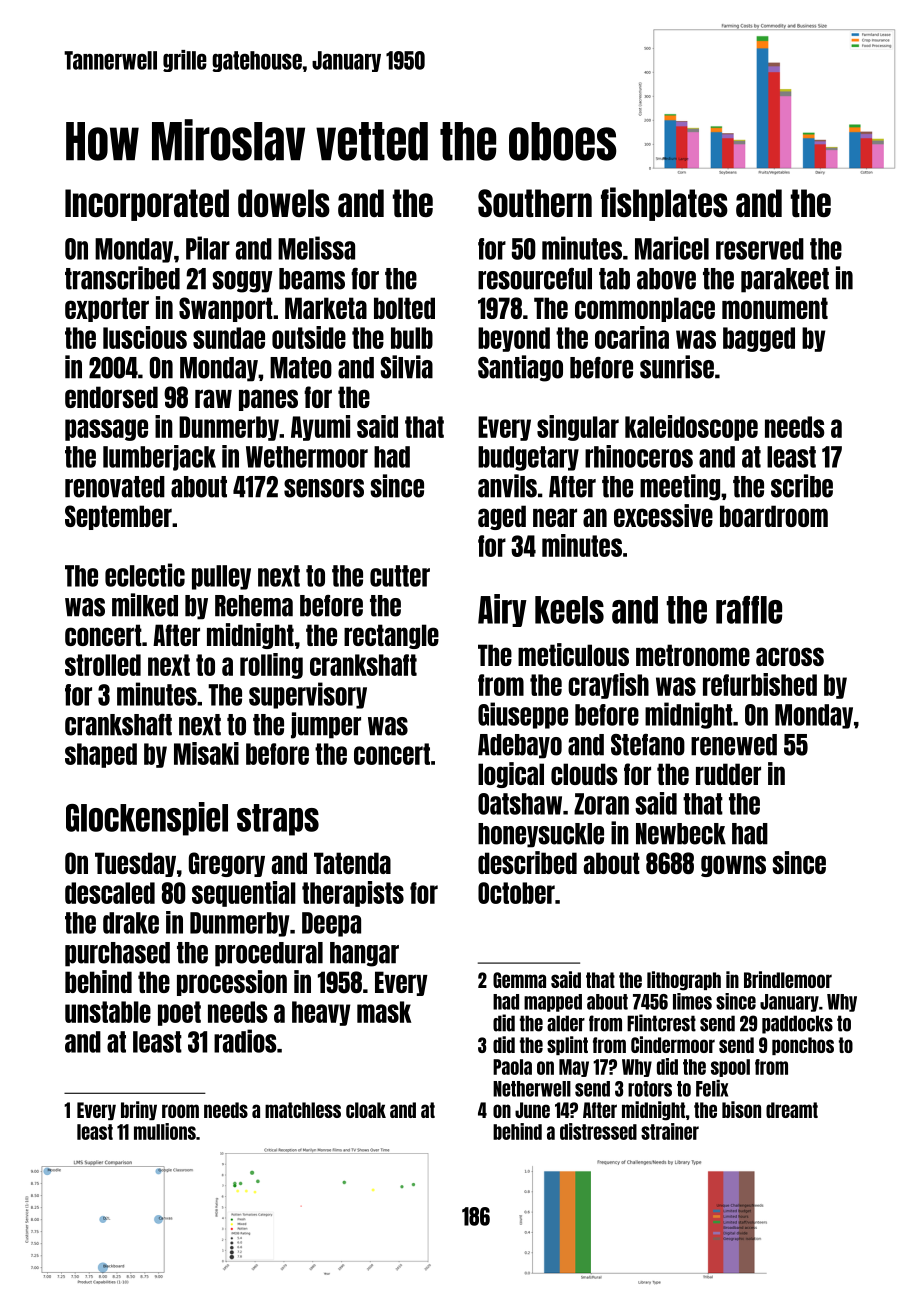 The height and width of the screenshot is (1311, 924). I want to click on briny, so click(139, 1110).
